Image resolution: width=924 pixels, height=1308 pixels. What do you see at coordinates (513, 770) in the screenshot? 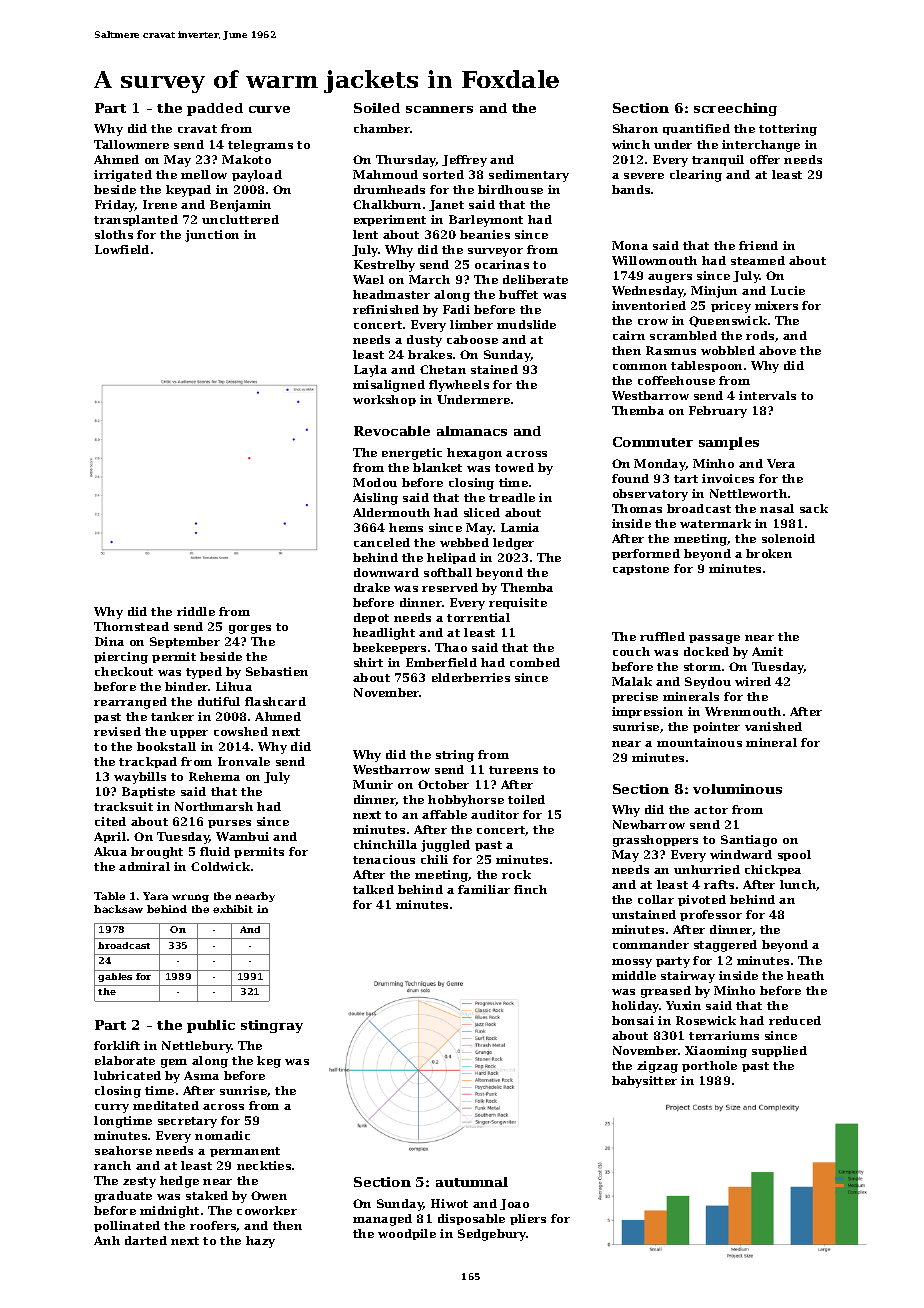
I see `tureens` at bounding box center [513, 770].
